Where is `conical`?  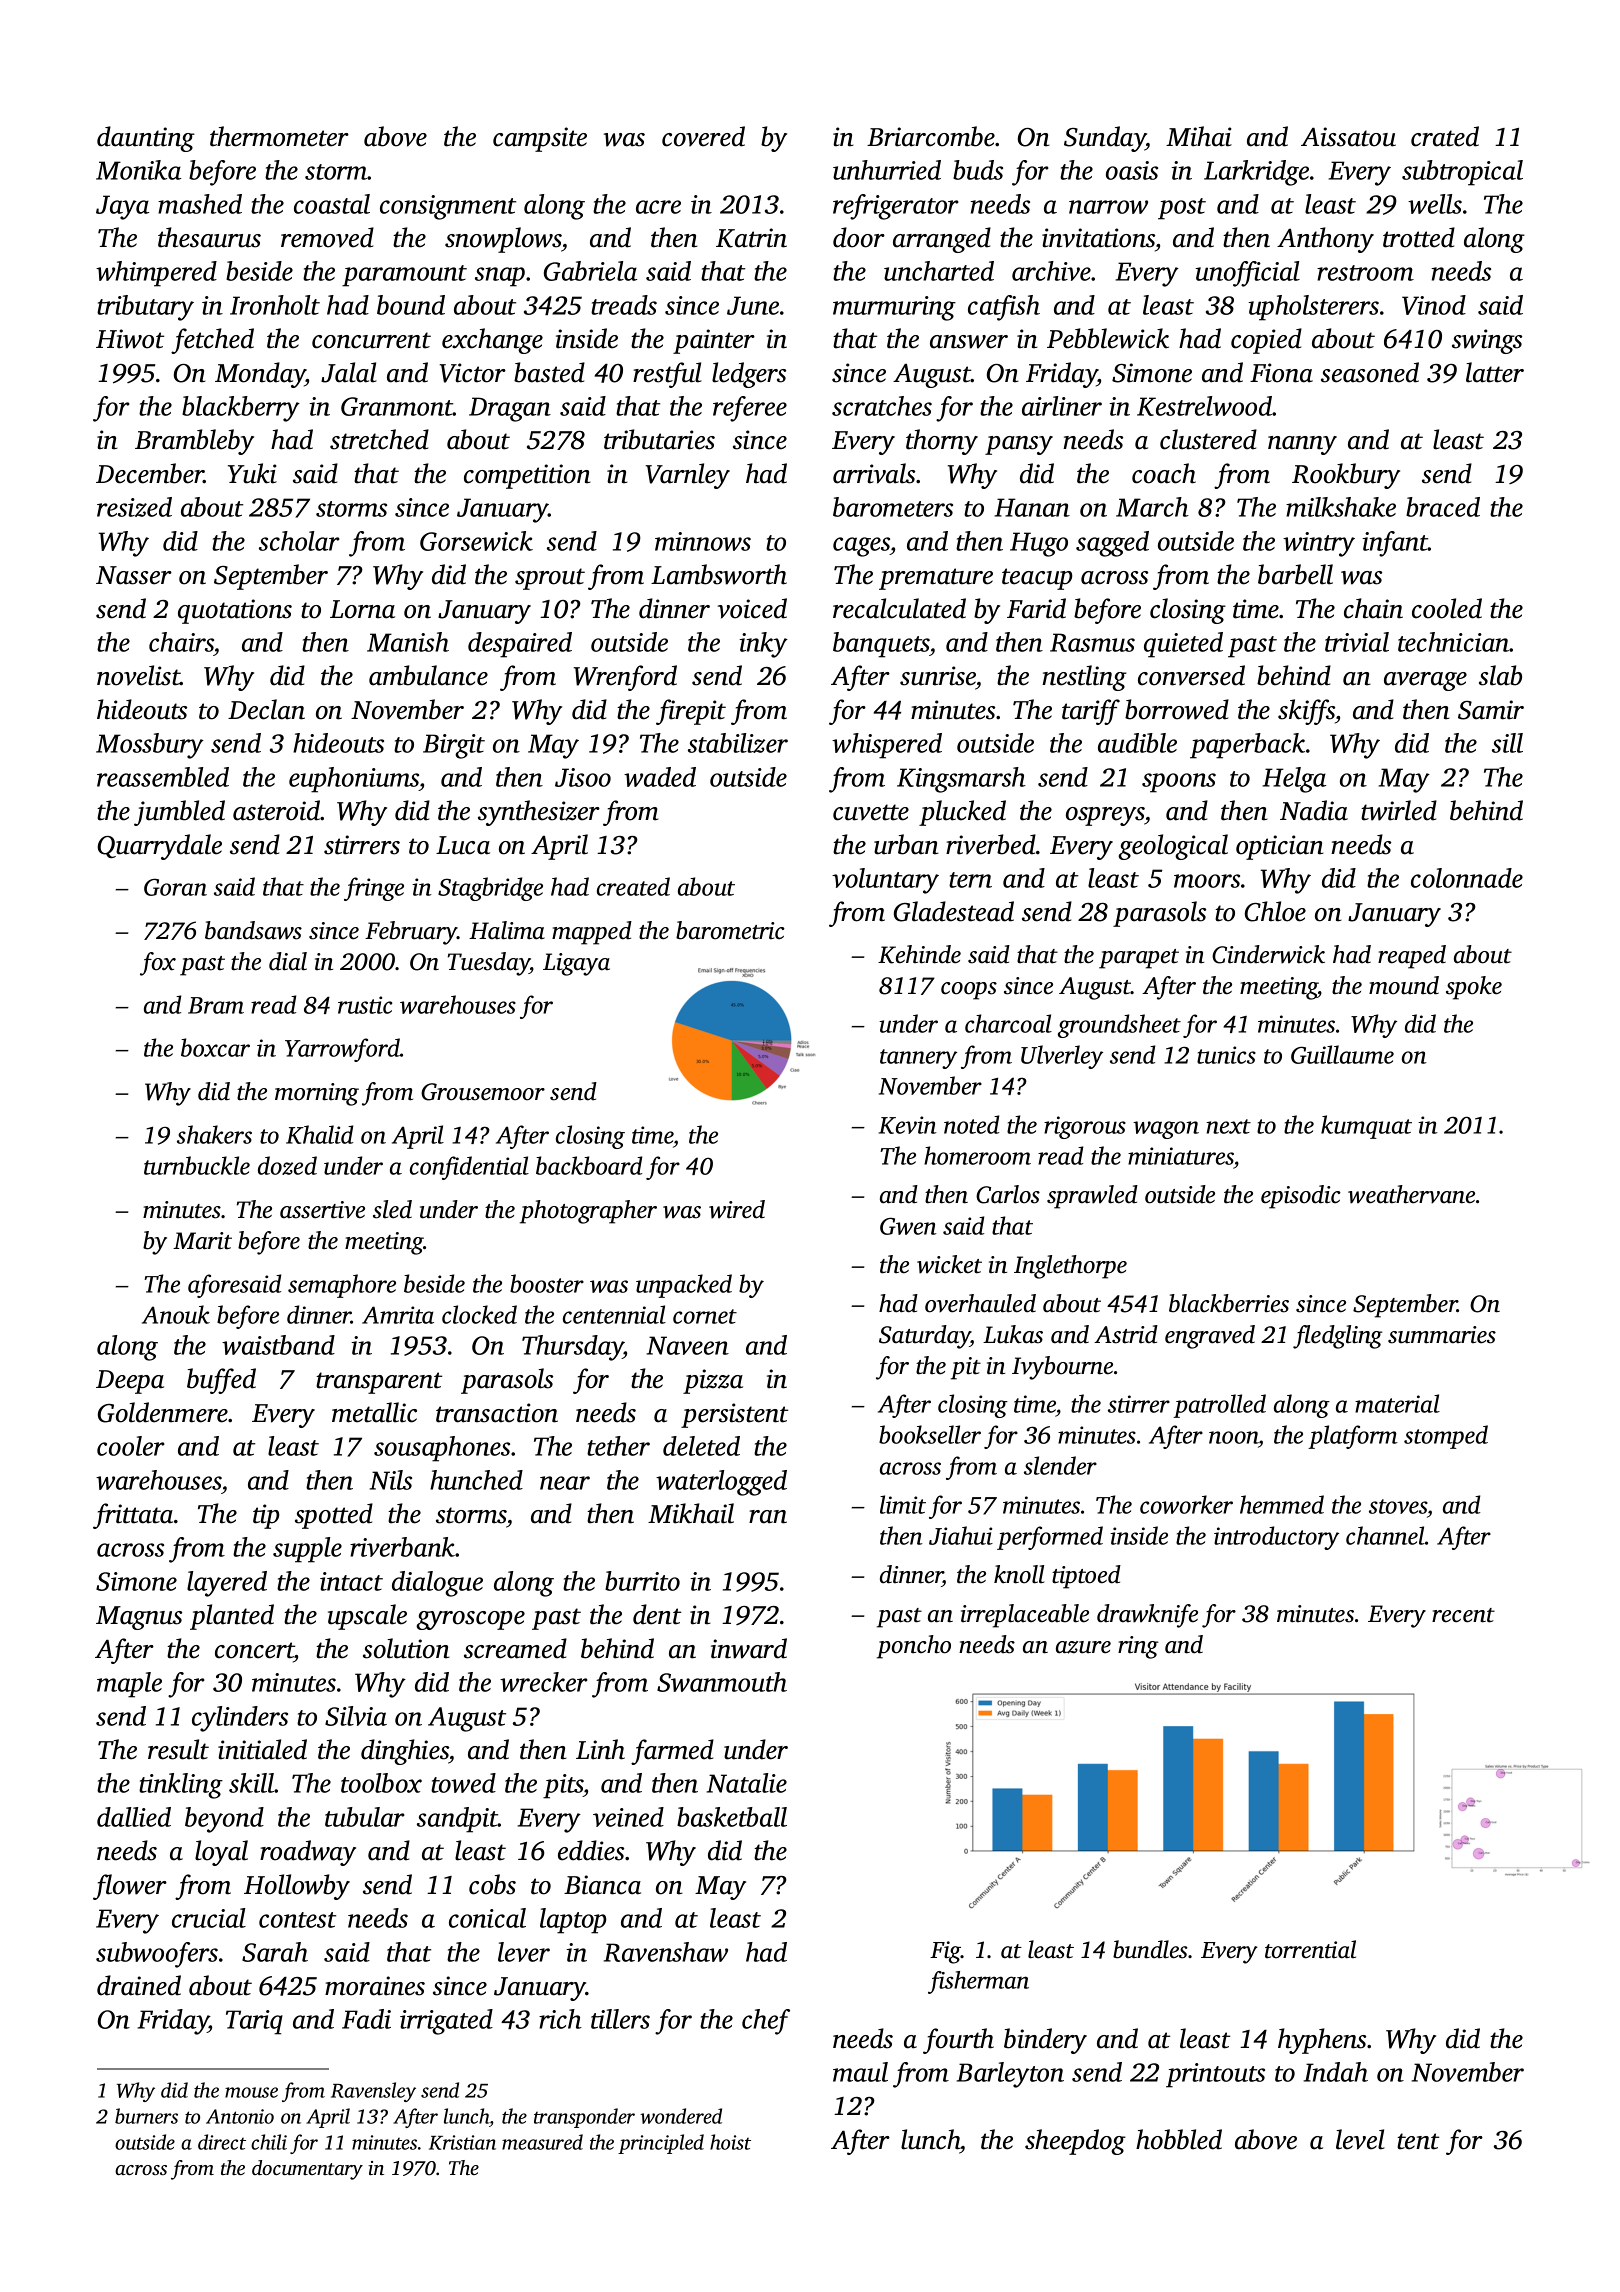 conical is located at coordinates (487, 1918).
